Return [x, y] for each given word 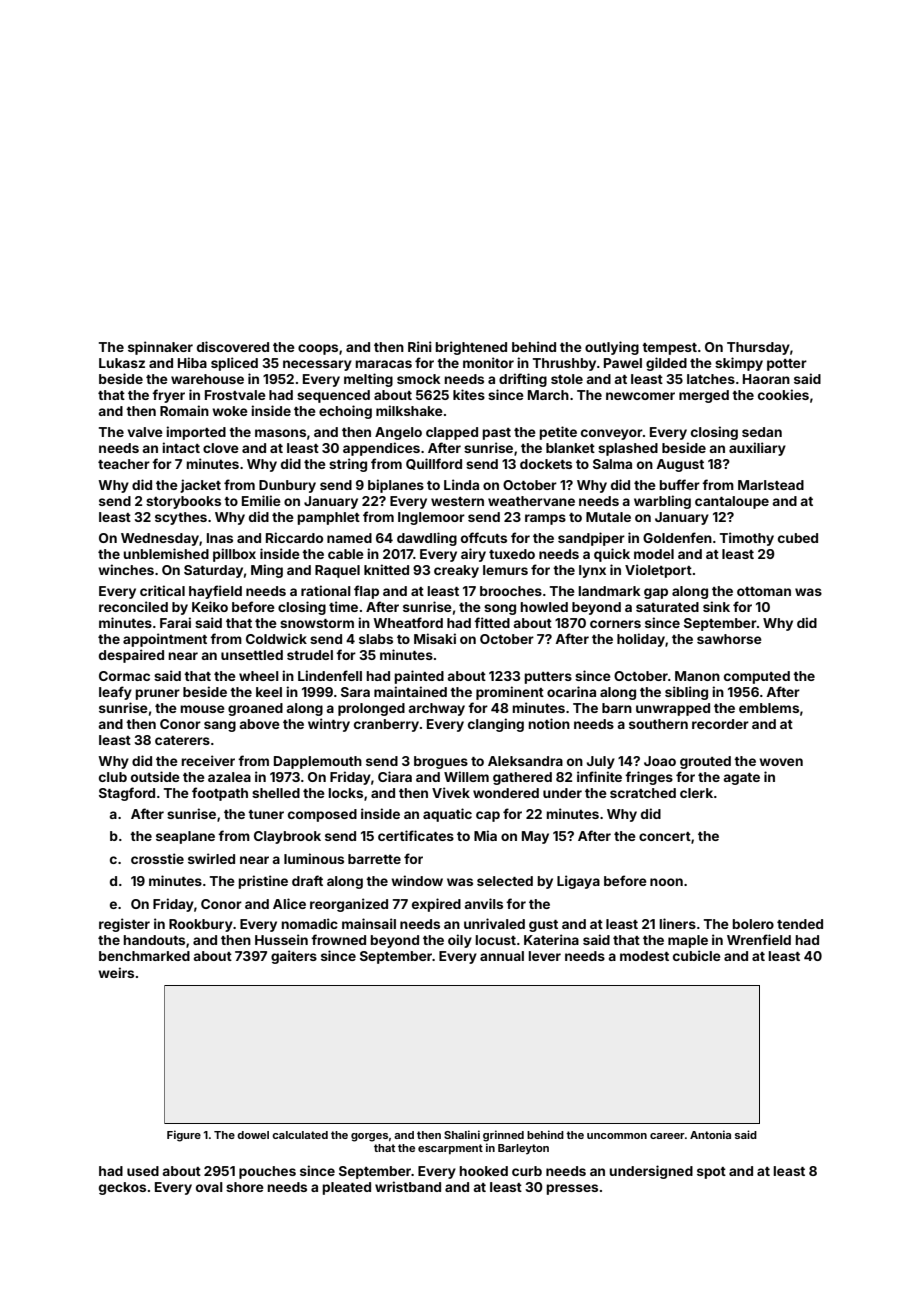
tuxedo [512, 554]
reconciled [133, 606]
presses [572, 1189]
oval [209, 1187]
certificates [416, 835]
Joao [660, 761]
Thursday [758, 348]
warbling [662, 502]
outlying [612, 348]
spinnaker [160, 348]
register [124, 925]
